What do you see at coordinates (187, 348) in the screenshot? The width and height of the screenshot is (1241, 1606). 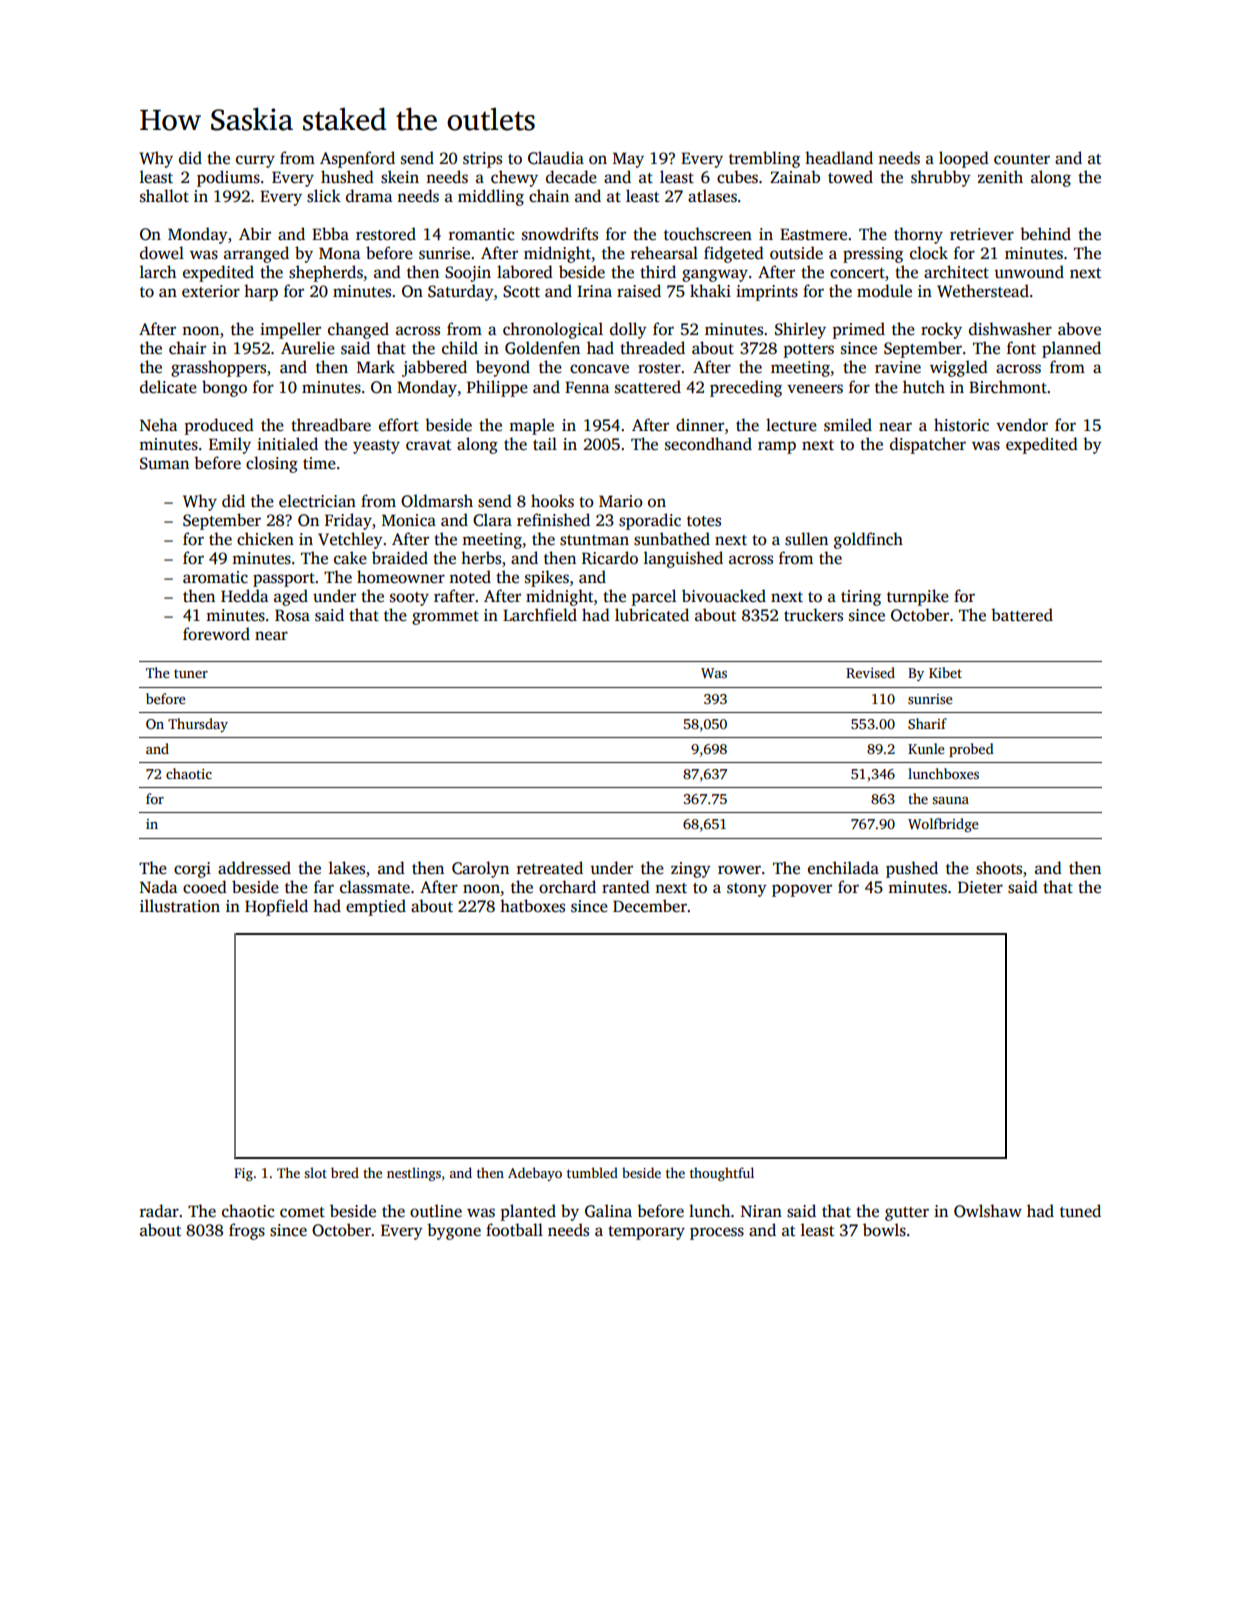 I see `chair` at bounding box center [187, 348].
